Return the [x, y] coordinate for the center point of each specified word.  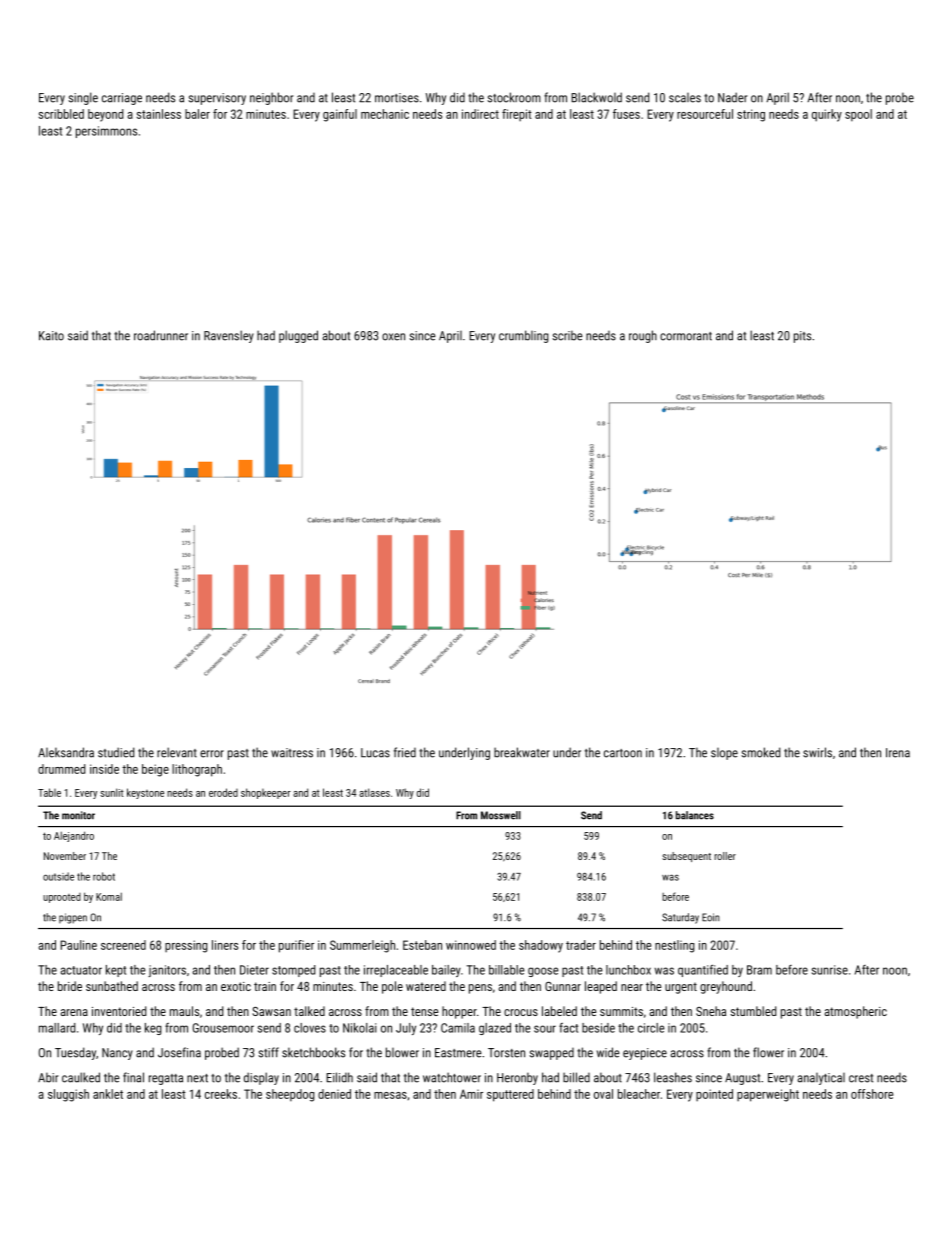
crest [861, 1078]
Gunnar [563, 986]
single [83, 98]
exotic [236, 986]
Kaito [51, 336]
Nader [732, 97]
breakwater [522, 752]
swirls [817, 752]
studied [116, 752]
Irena [898, 753]
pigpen [73, 918]
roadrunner [161, 335]
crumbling [524, 336]
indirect [480, 114]
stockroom [514, 97]
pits [802, 337]
